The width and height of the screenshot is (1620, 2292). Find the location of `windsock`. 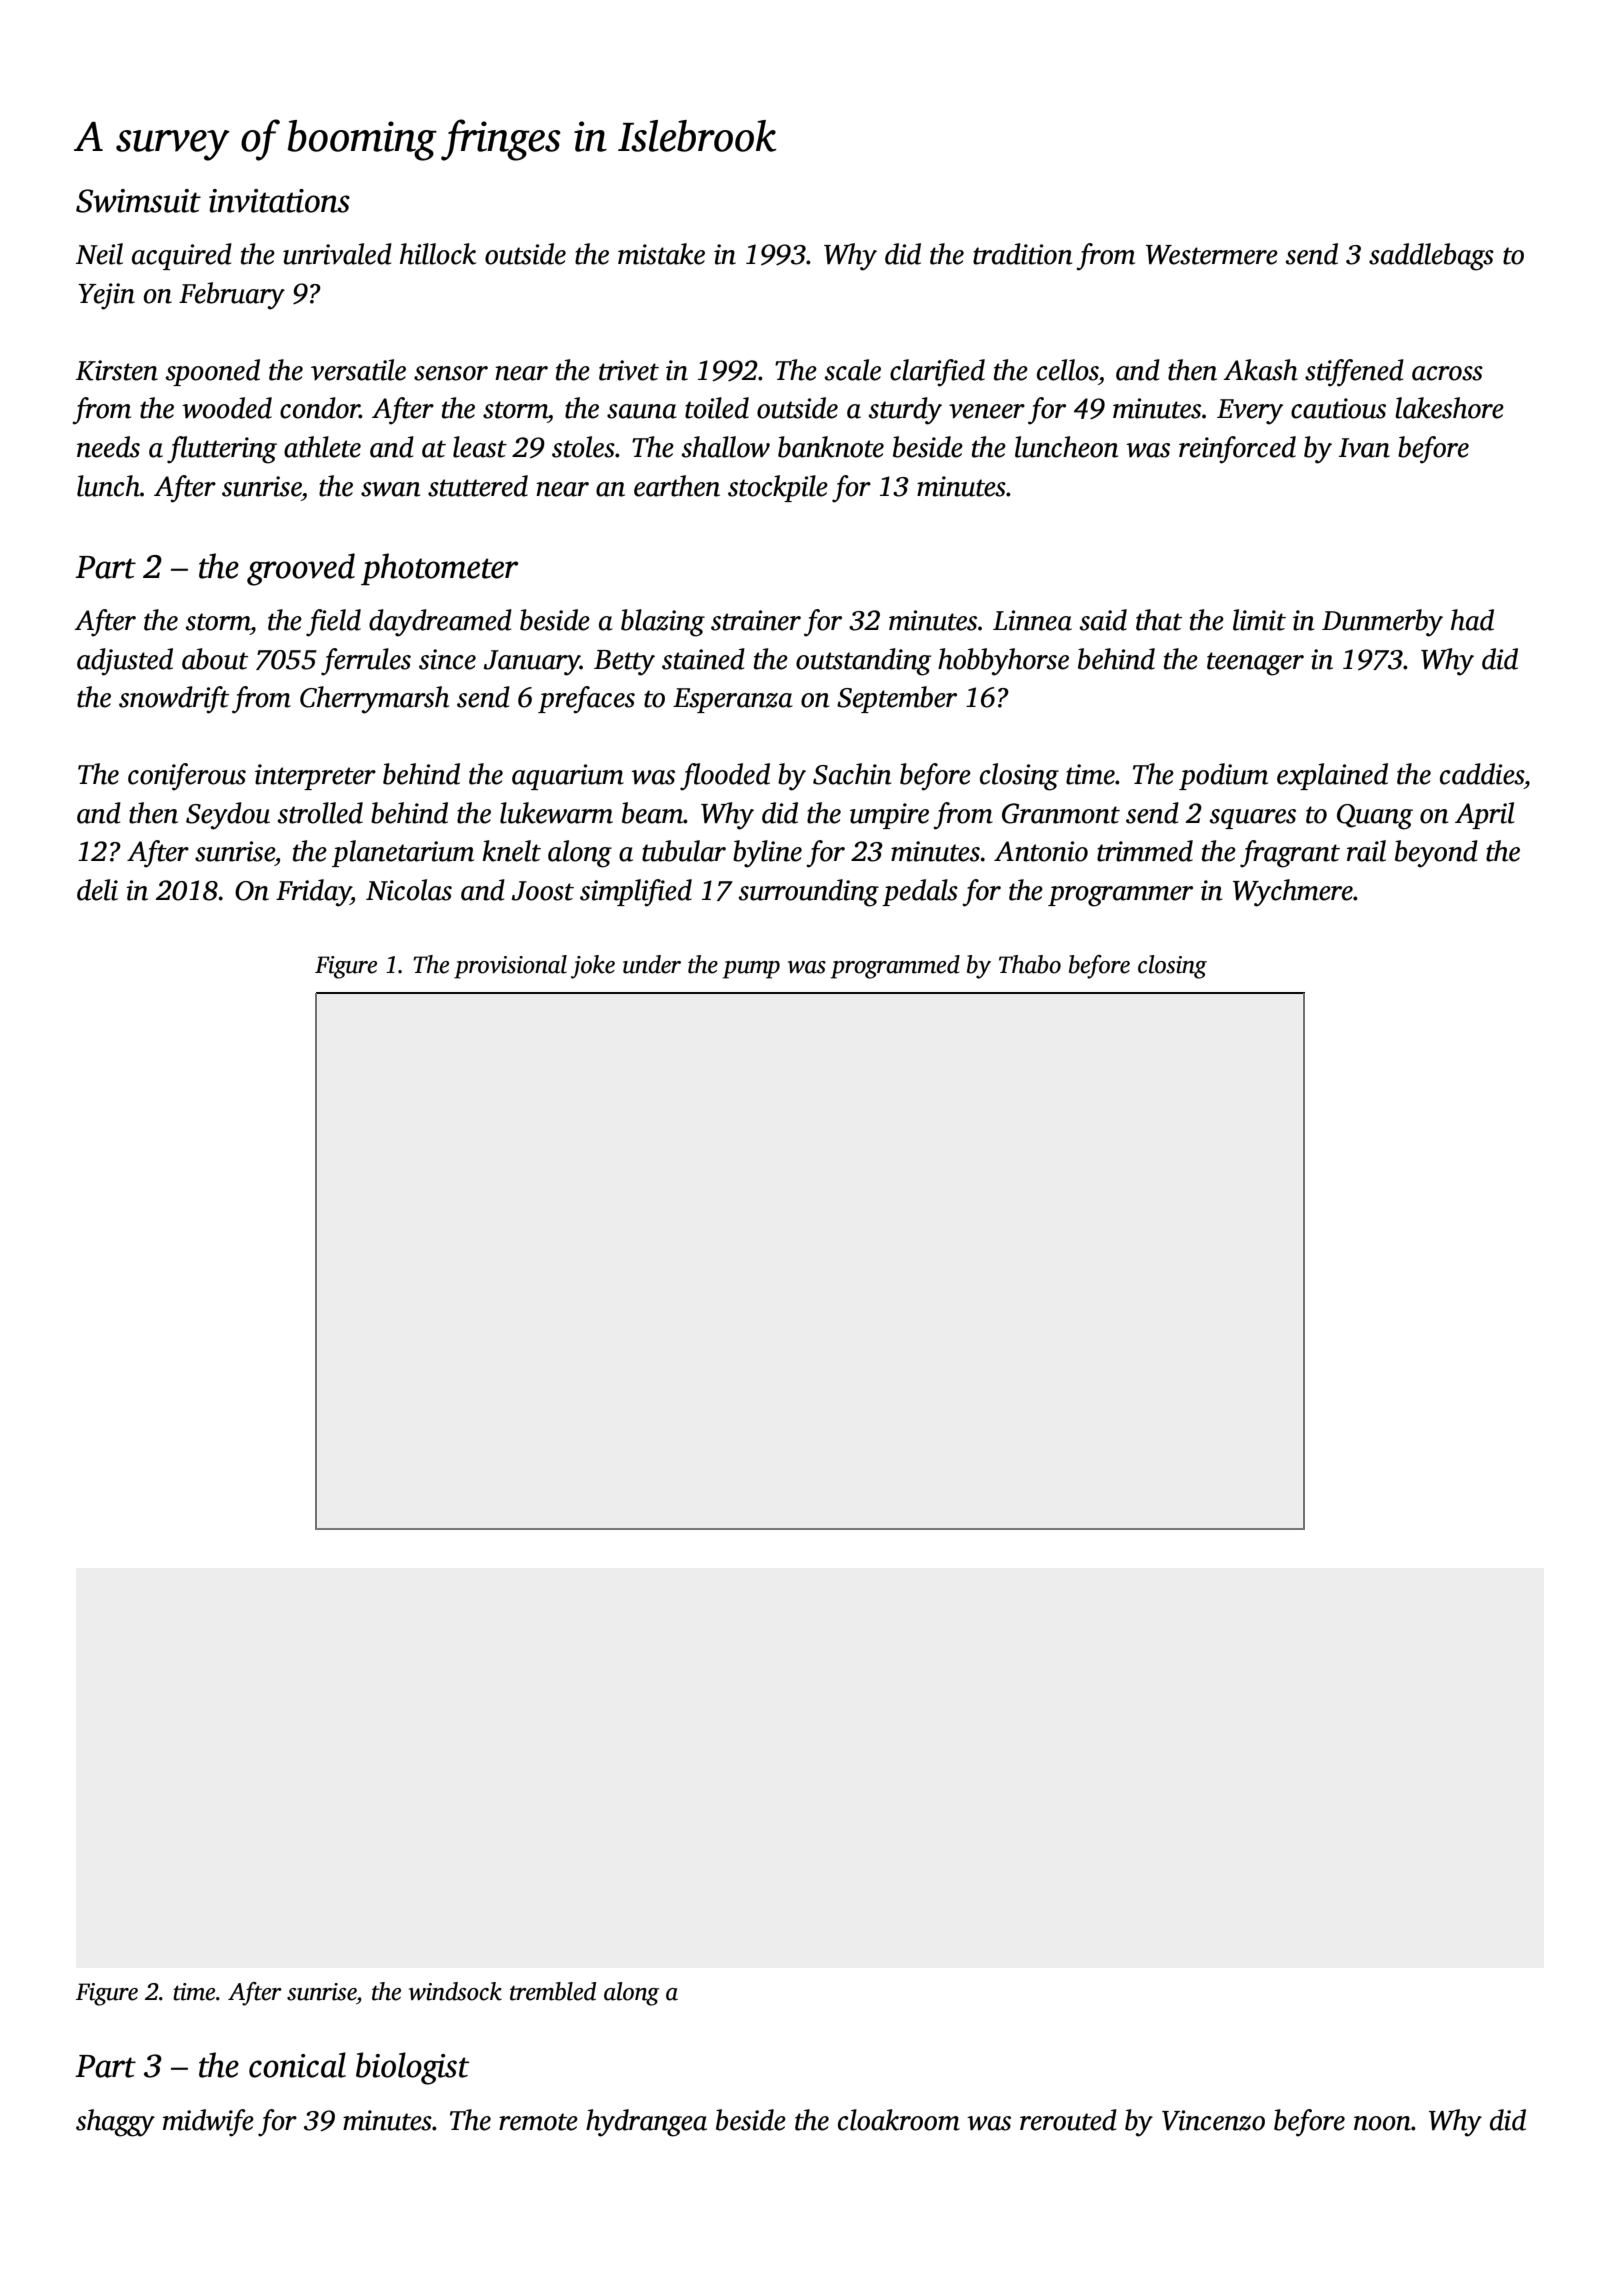

windsock is located at coordinates (455, 1991).
